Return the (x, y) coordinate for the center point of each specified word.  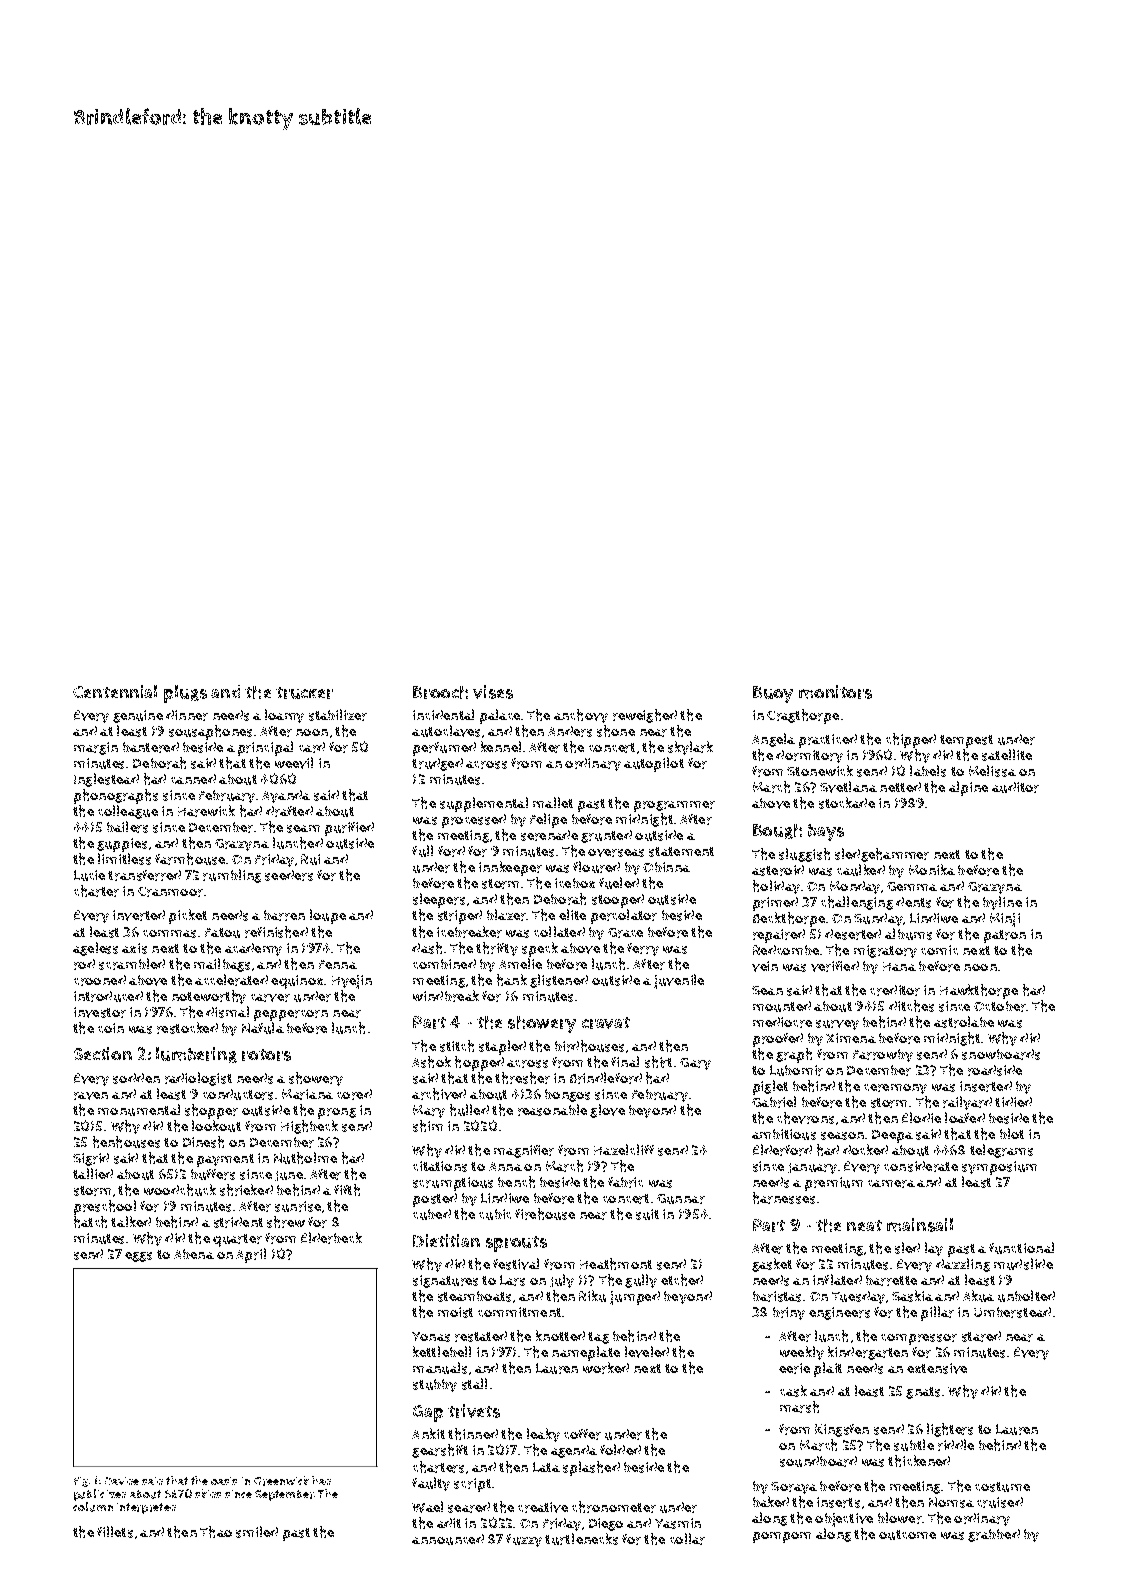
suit (647, 1214)
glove (607, 1111)
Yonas (431, 1337)
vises (493, 692)
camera (891, 1184)
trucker (304, 693)
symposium (999, 1168)
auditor (1015, 787)
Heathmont (616, 1264)
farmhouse (190, 859)
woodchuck (180, 1190)
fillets (115, 1532)
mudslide (1023, 1264)
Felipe (548, 820)
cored (354, 1094)
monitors (835, 692)
